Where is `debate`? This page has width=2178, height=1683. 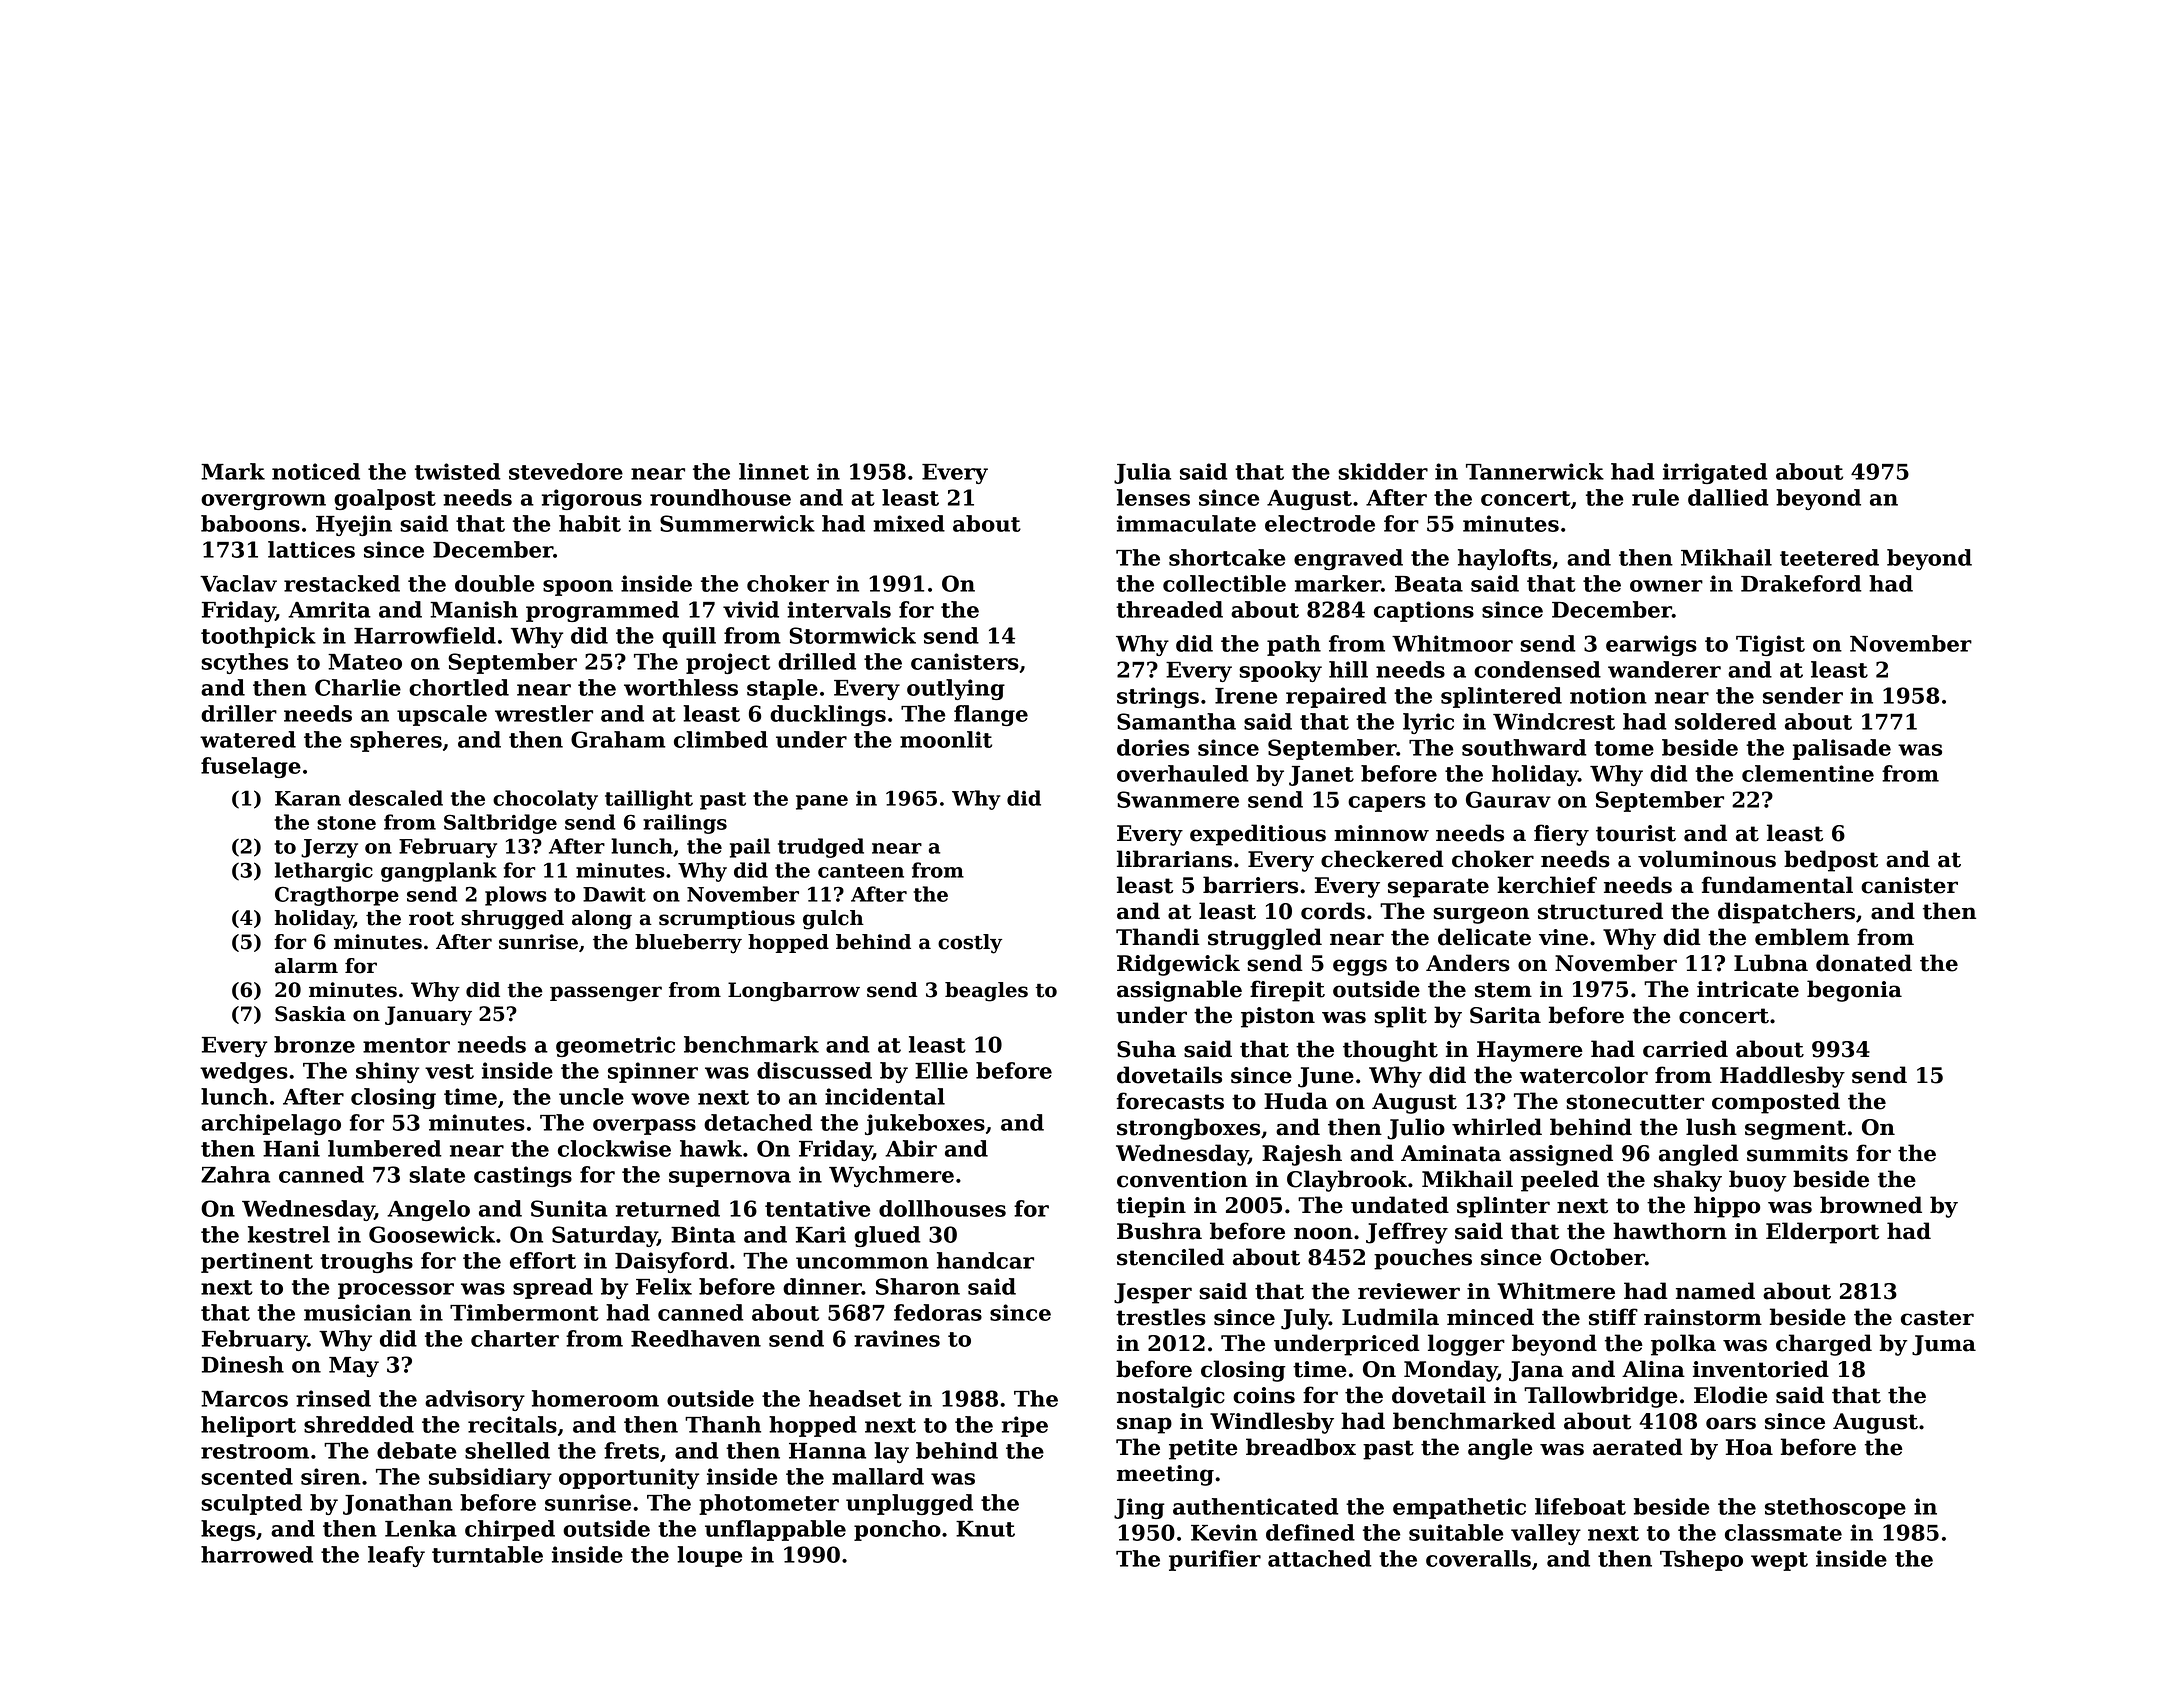
debate is located at coordinates (417, 1450).
